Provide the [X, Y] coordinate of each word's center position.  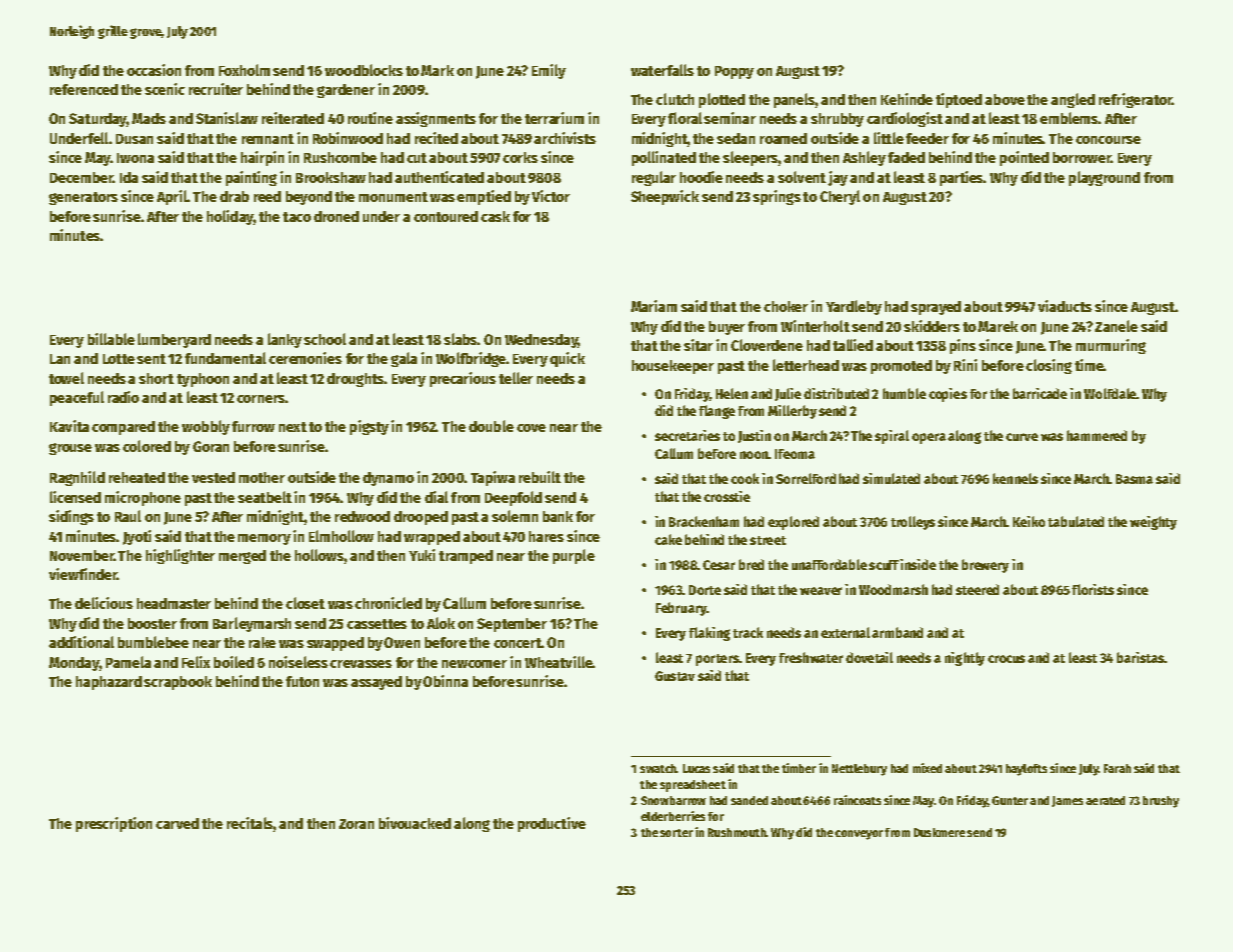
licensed [75, 497]
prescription [114, 824]
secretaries [687, 435]
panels [794, 100]
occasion [154, 70]
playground [1104, 178]
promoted [901, 367]
